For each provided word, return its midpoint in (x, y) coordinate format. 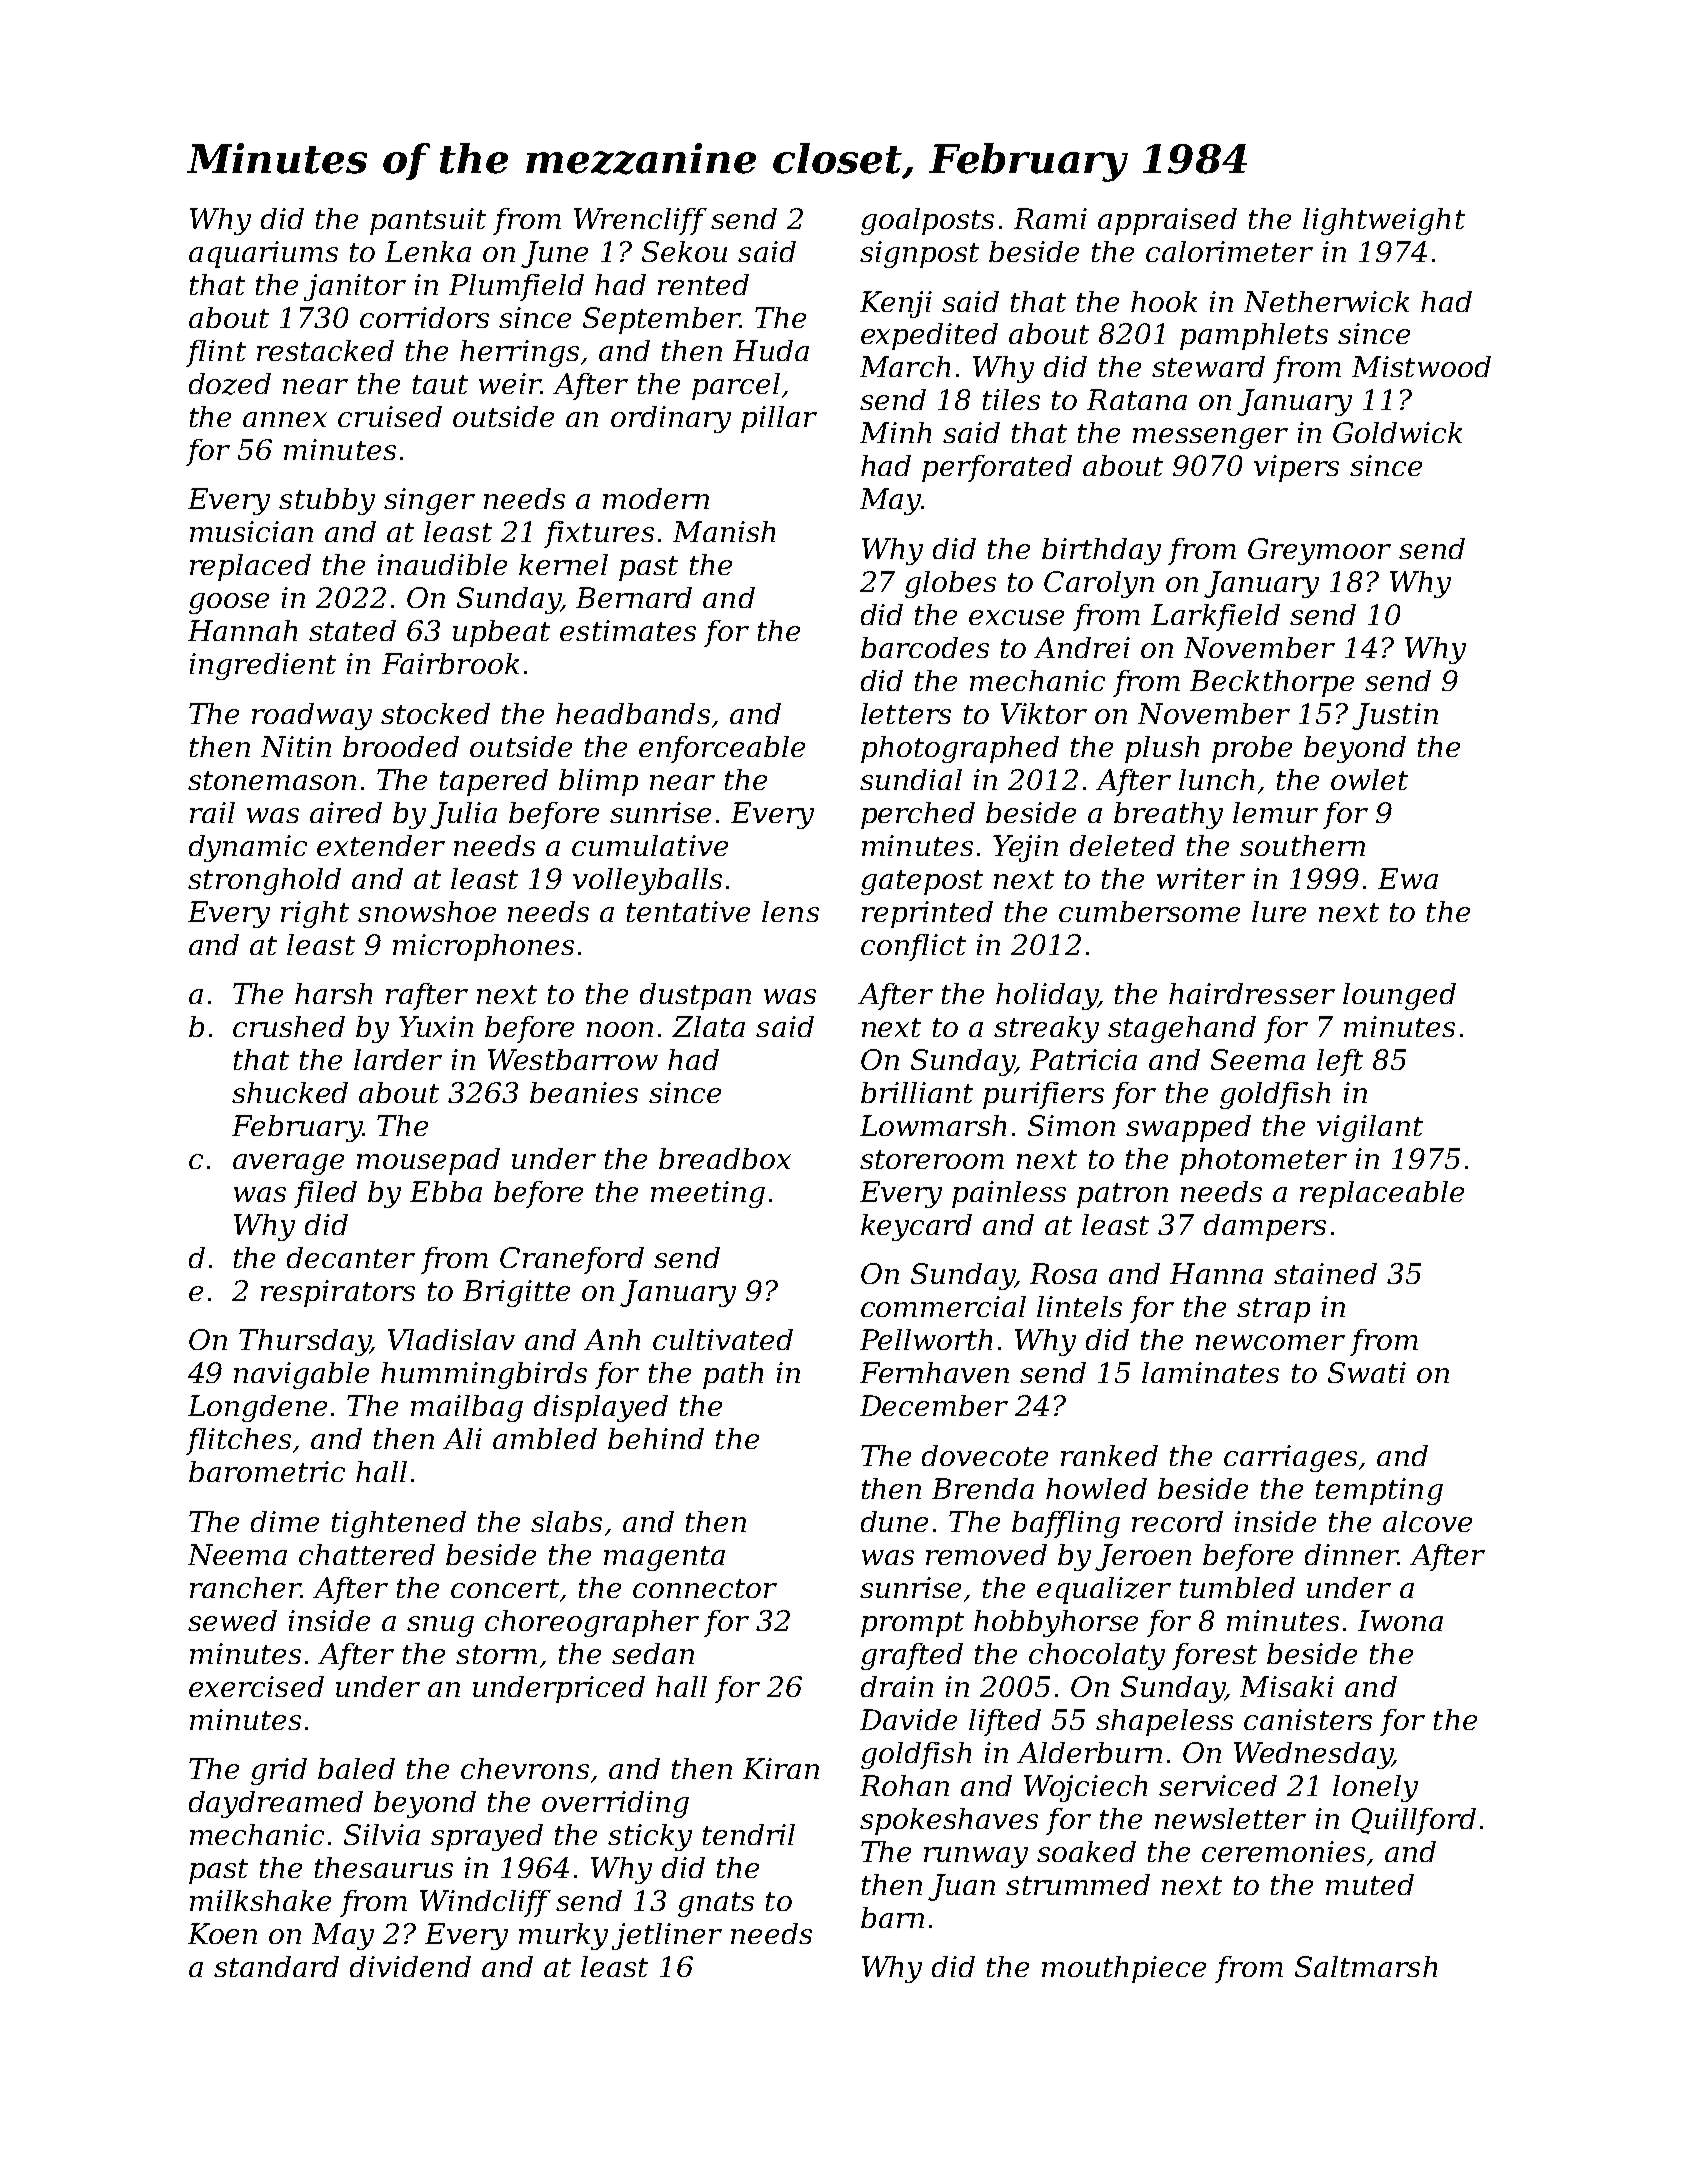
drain (897, 1686)
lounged (1399, 996)
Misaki (1287, 1686)
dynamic (248, 848)
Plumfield (516, 287)
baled (356, 1768)
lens (790, 911)
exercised (256, 1686)
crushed (289, 1026)
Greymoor (1319, 551)
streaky (1046, 1029)
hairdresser (1252, 993)
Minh (895, 432)
